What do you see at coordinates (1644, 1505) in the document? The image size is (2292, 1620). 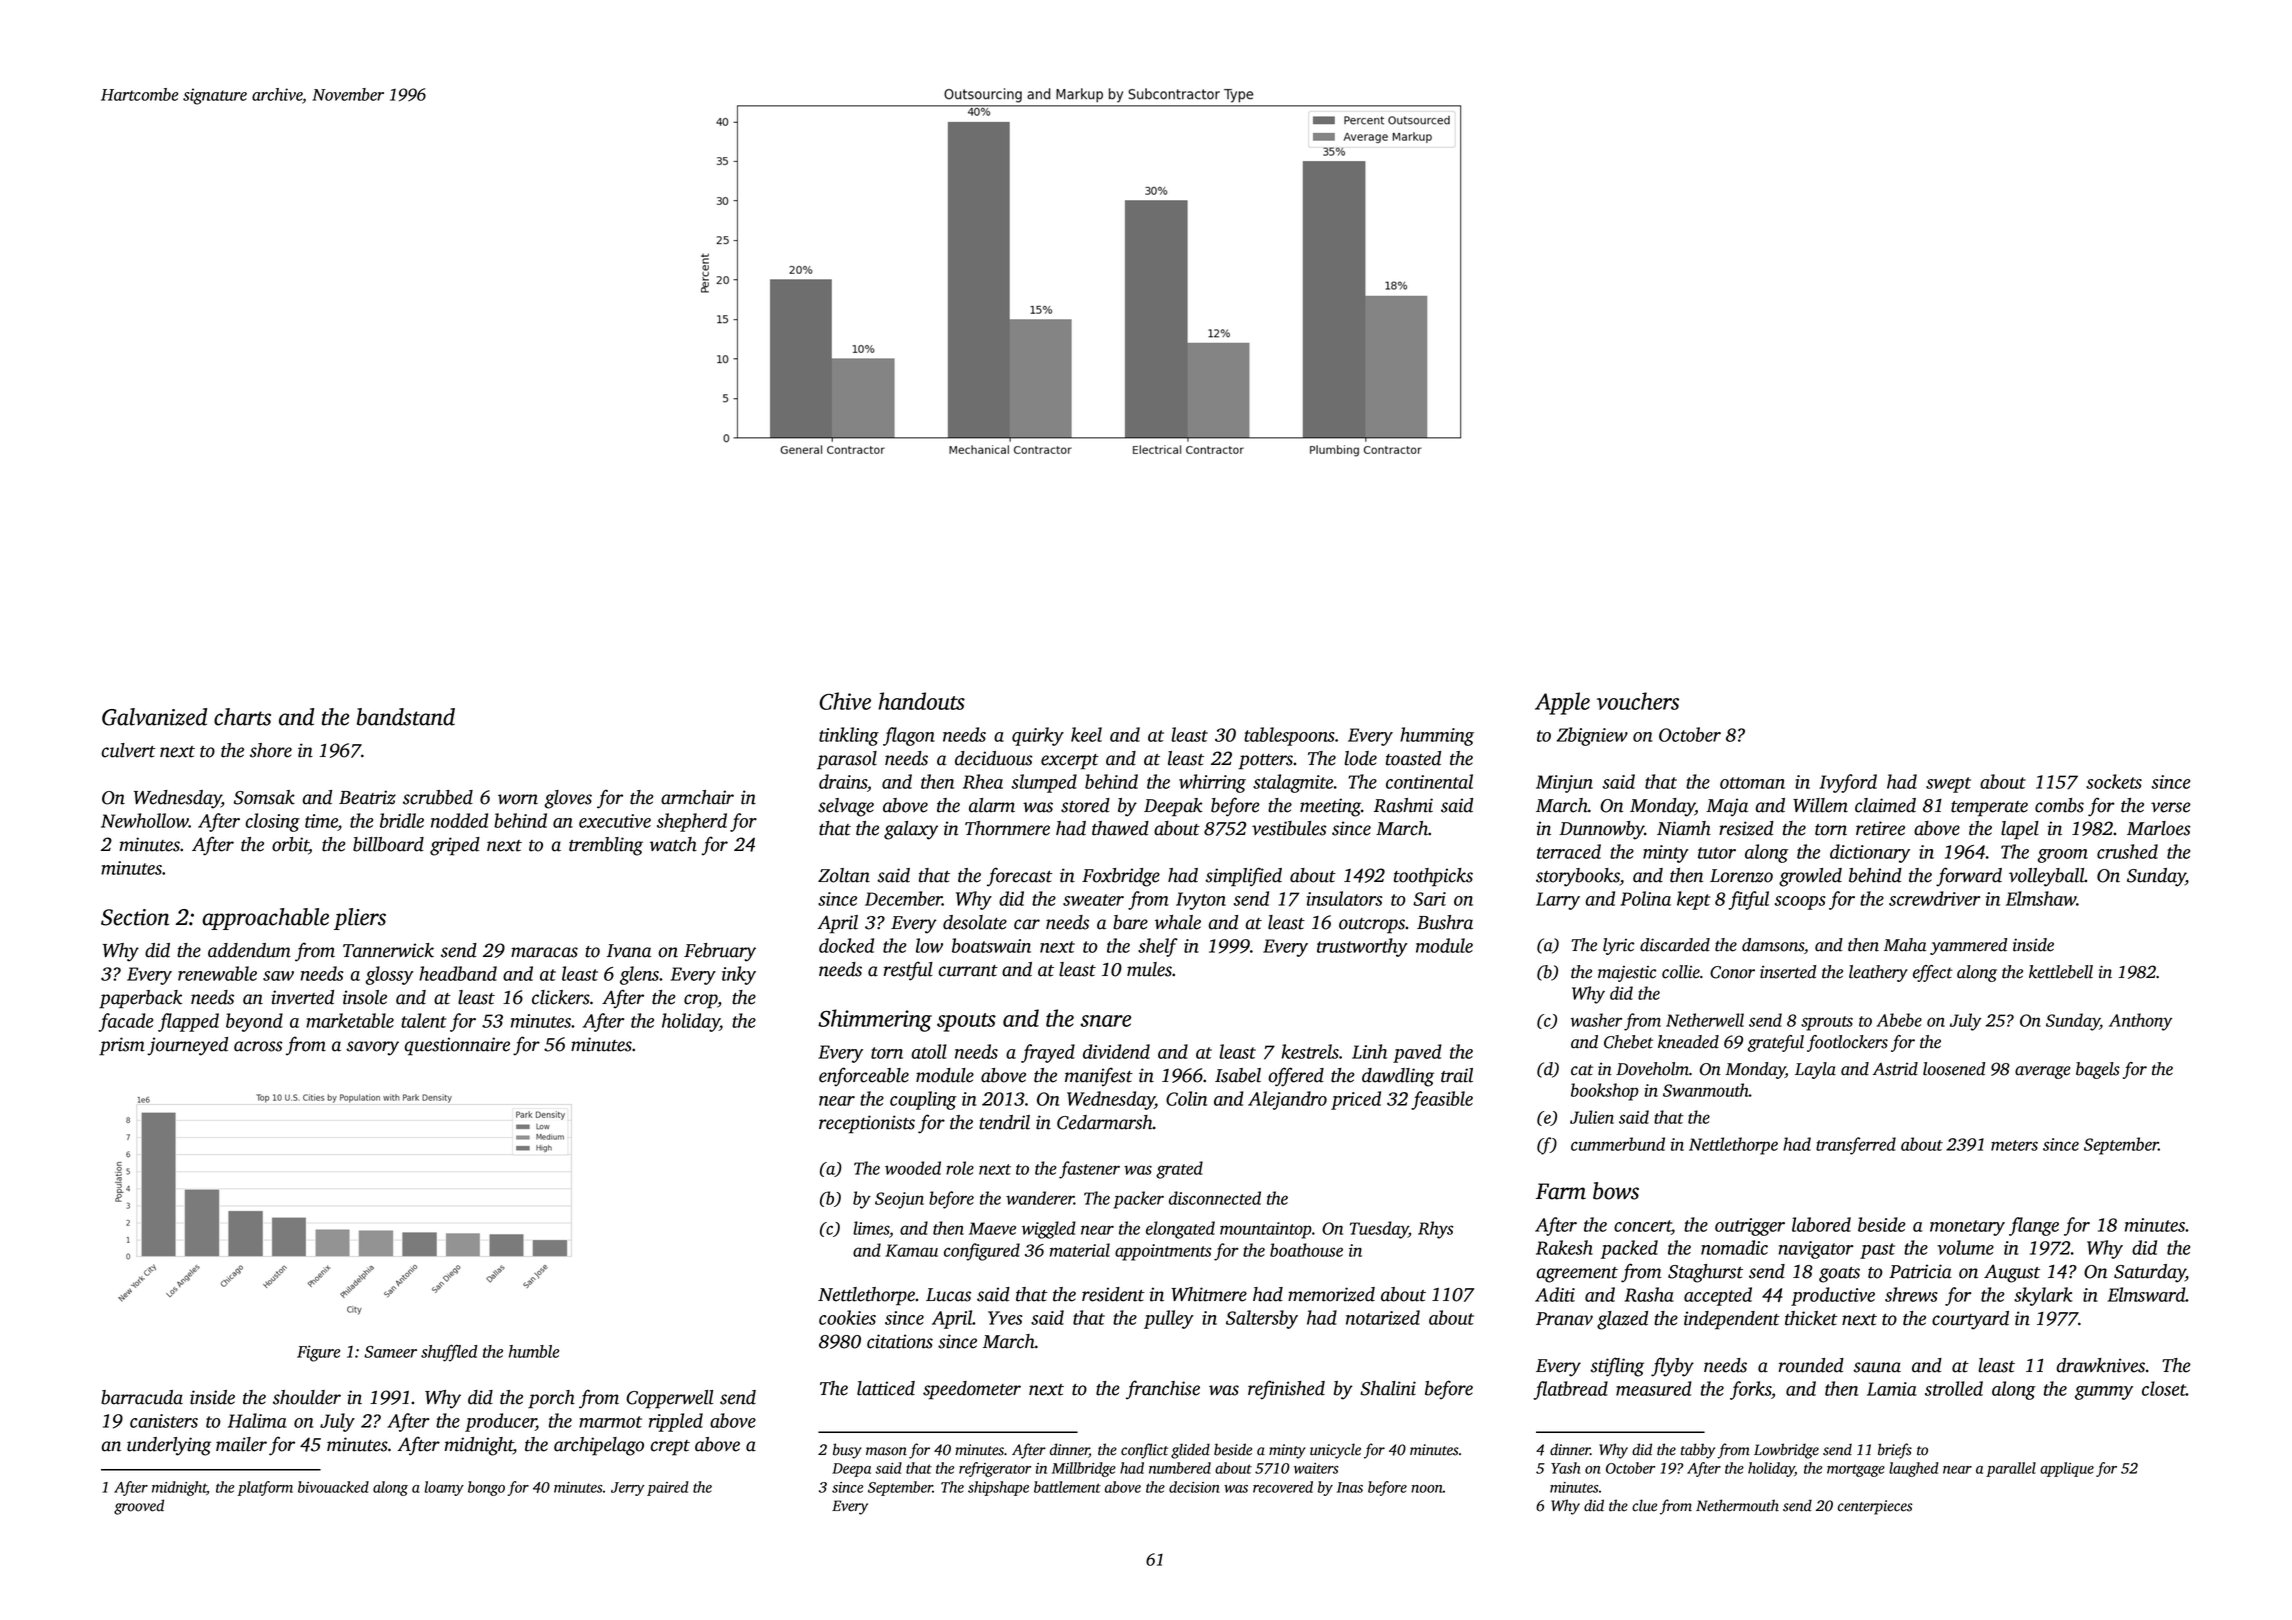 I see `clue` at bounding box center [1644, 1505].
